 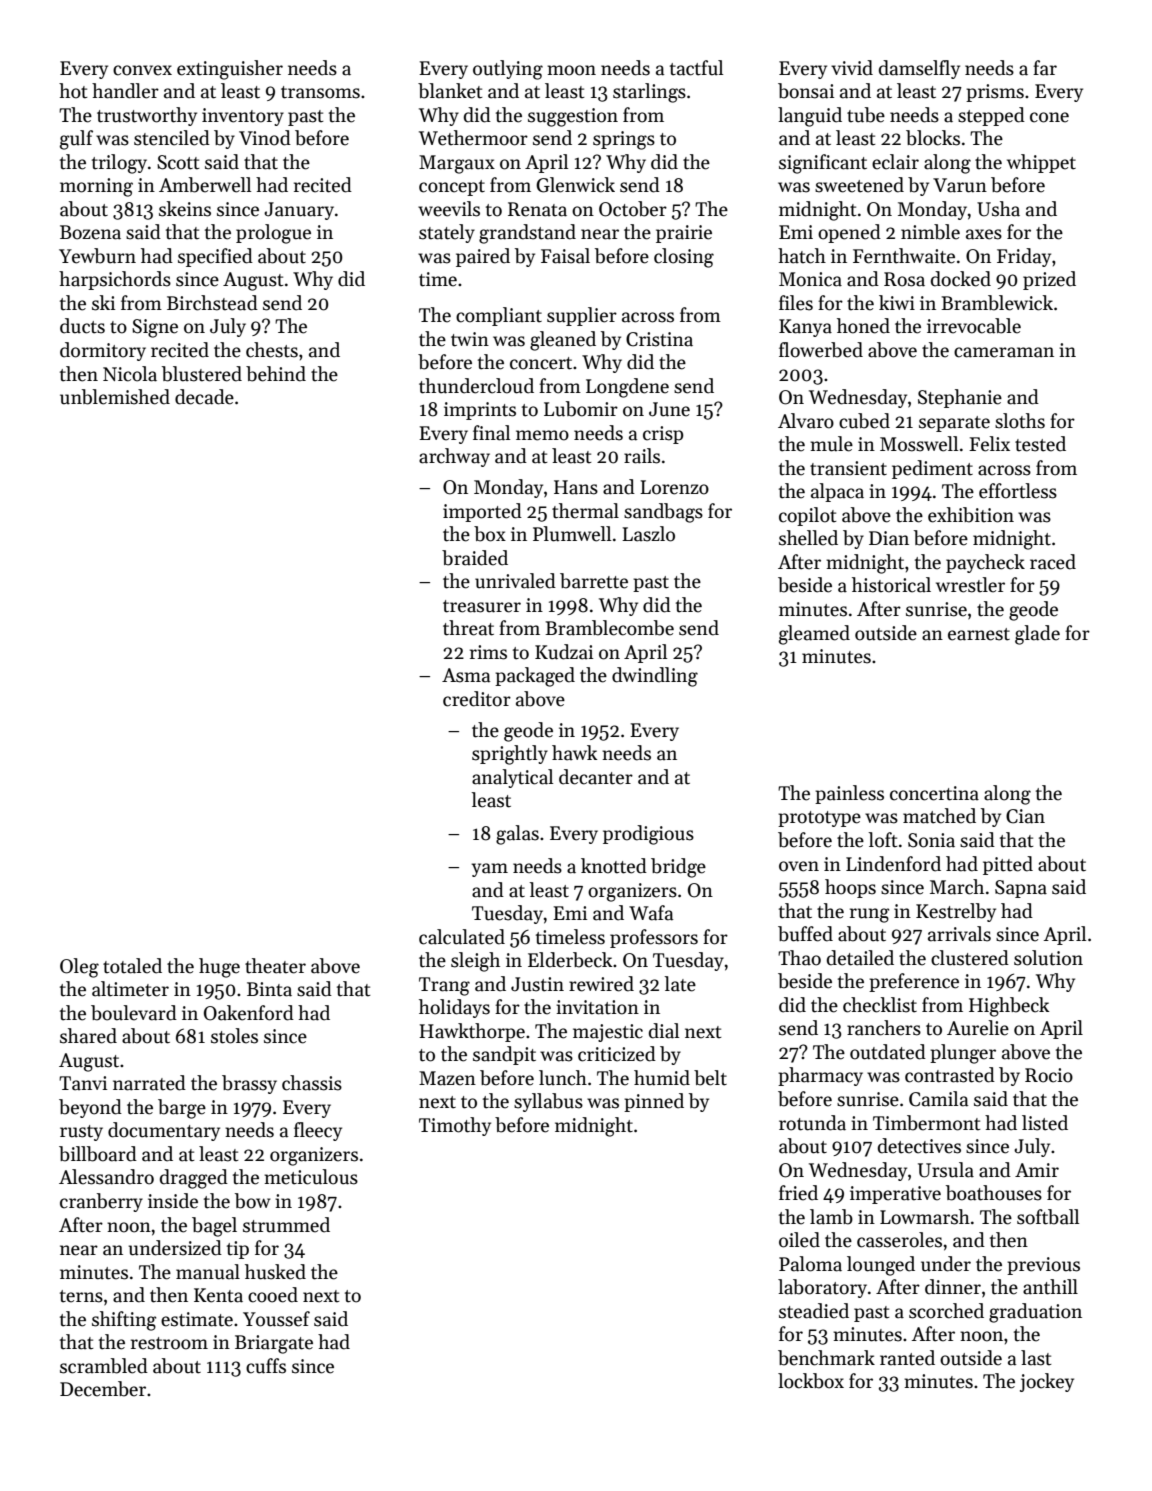 I want to click on painless, so click(x=849, y=794).
